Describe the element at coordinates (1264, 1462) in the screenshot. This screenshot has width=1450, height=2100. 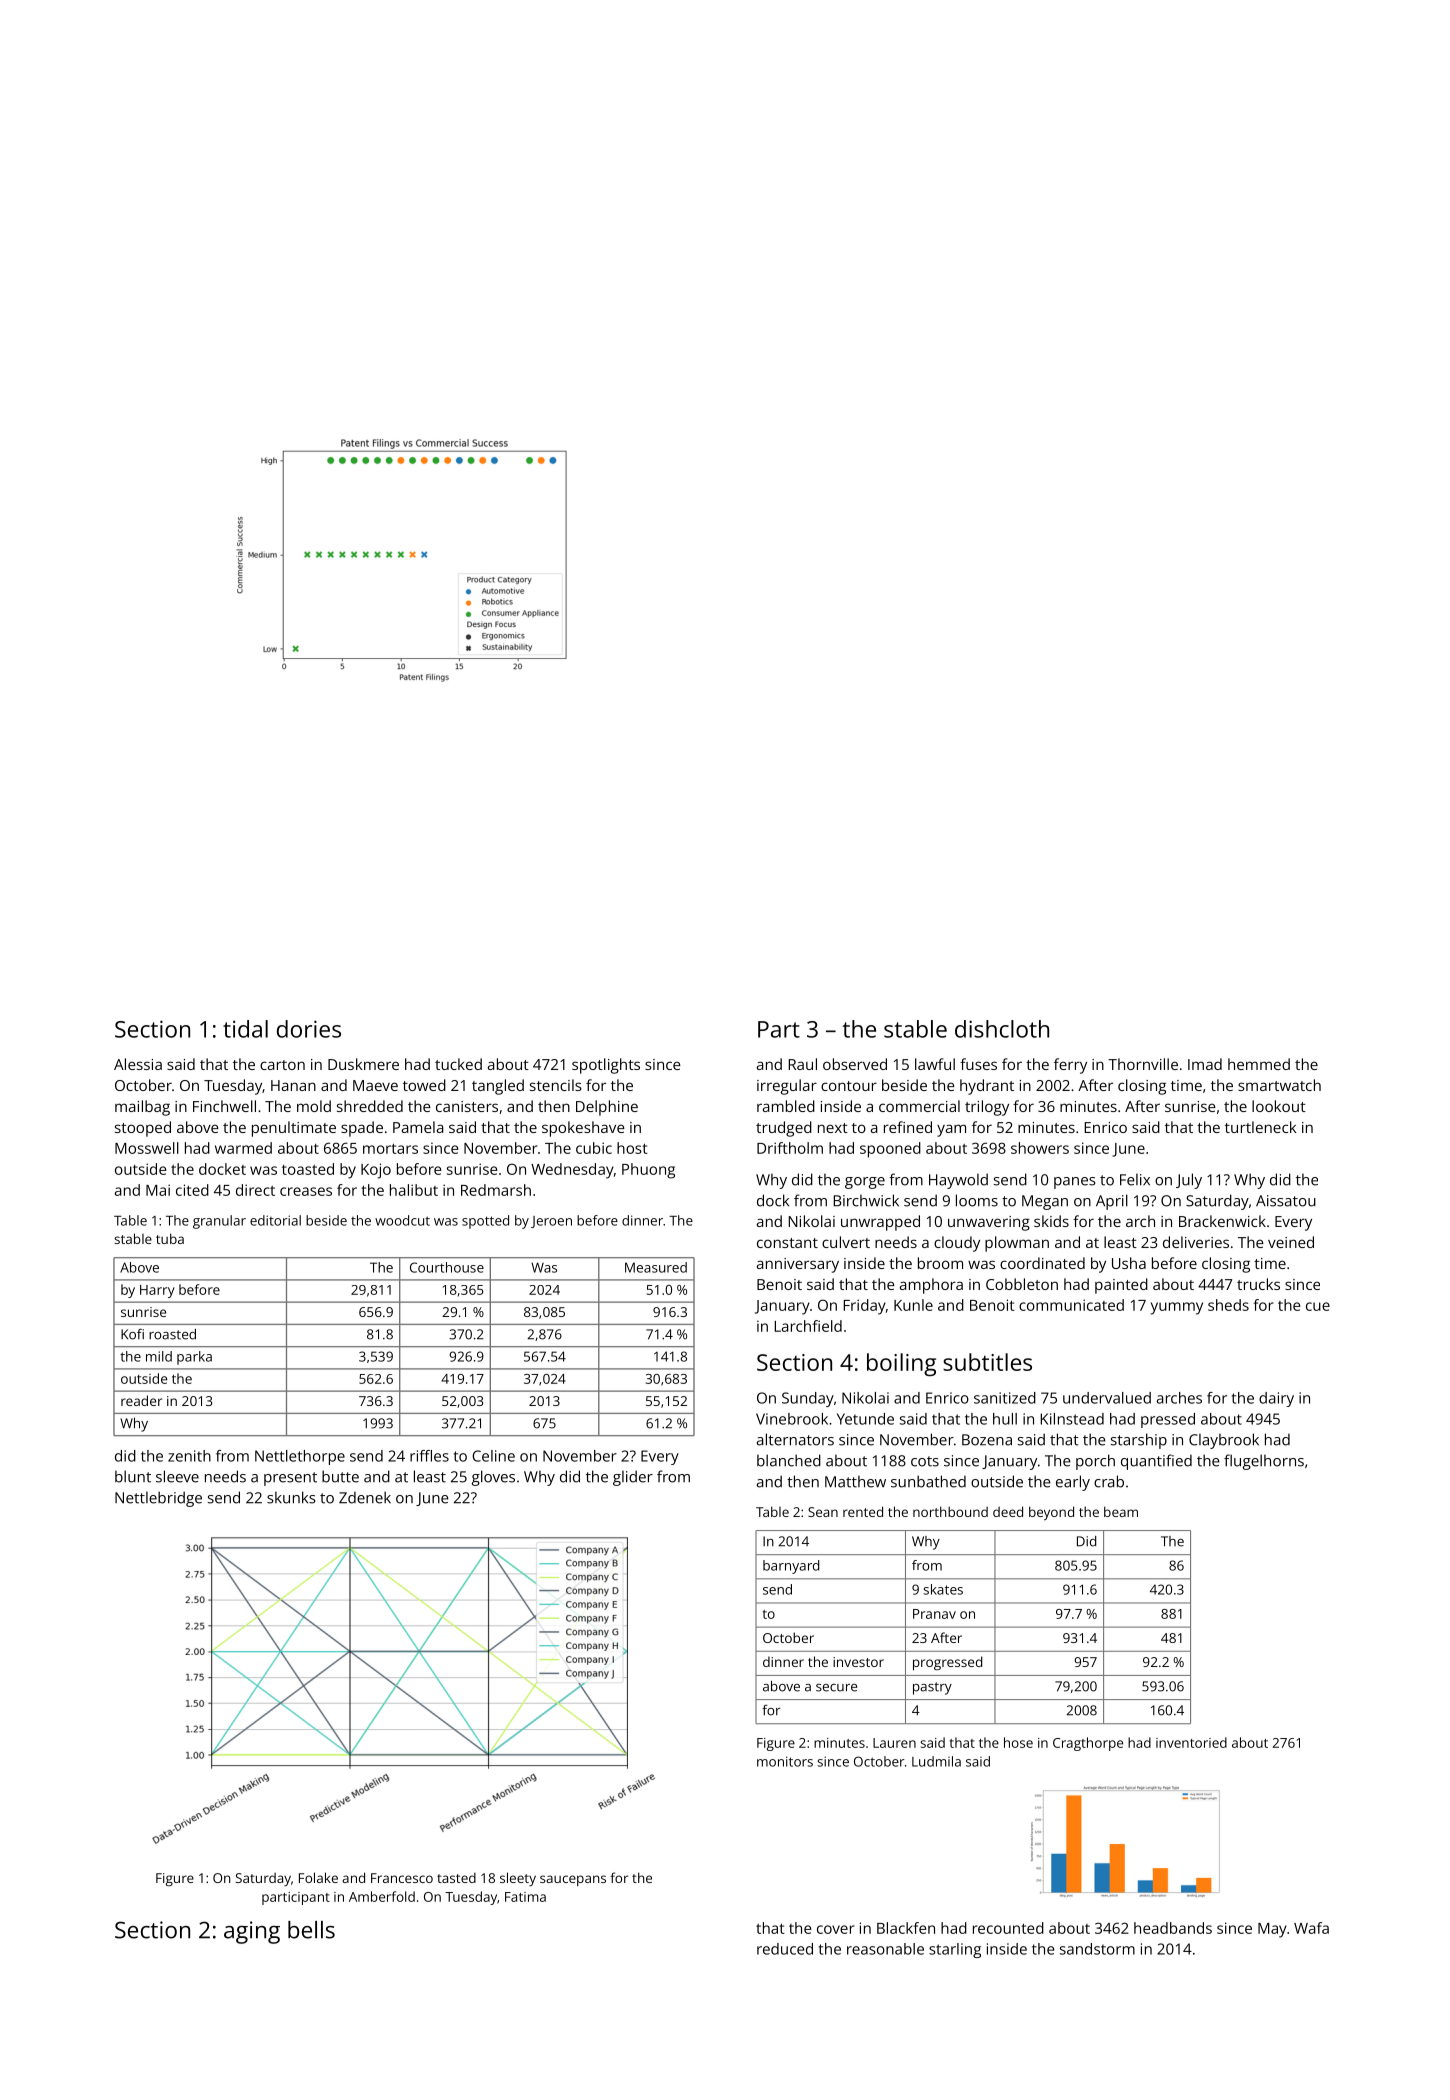
I see `flugelhorns` at that location.
